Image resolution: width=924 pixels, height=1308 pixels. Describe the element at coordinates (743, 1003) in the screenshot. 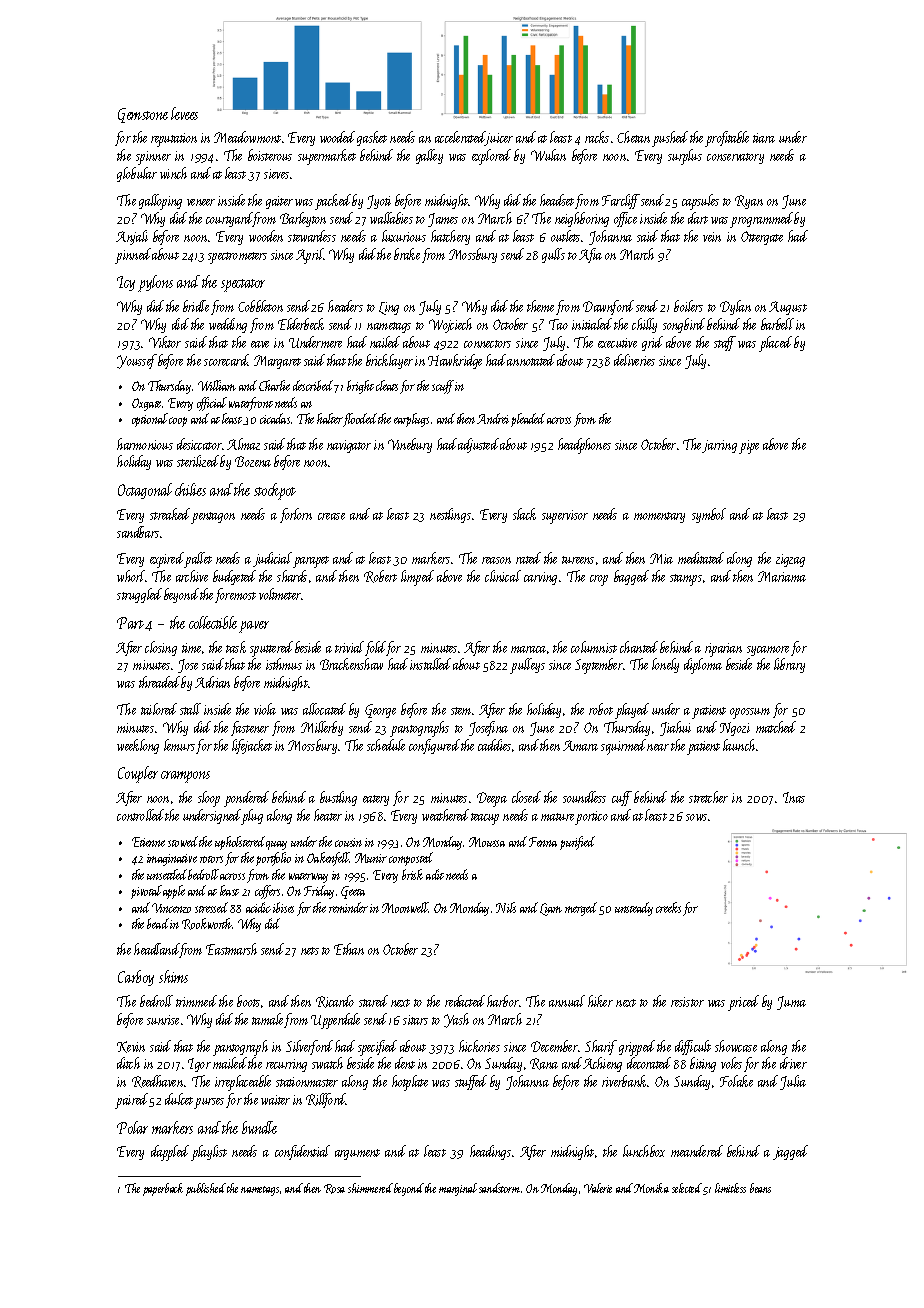

I see `priced` at that location.
